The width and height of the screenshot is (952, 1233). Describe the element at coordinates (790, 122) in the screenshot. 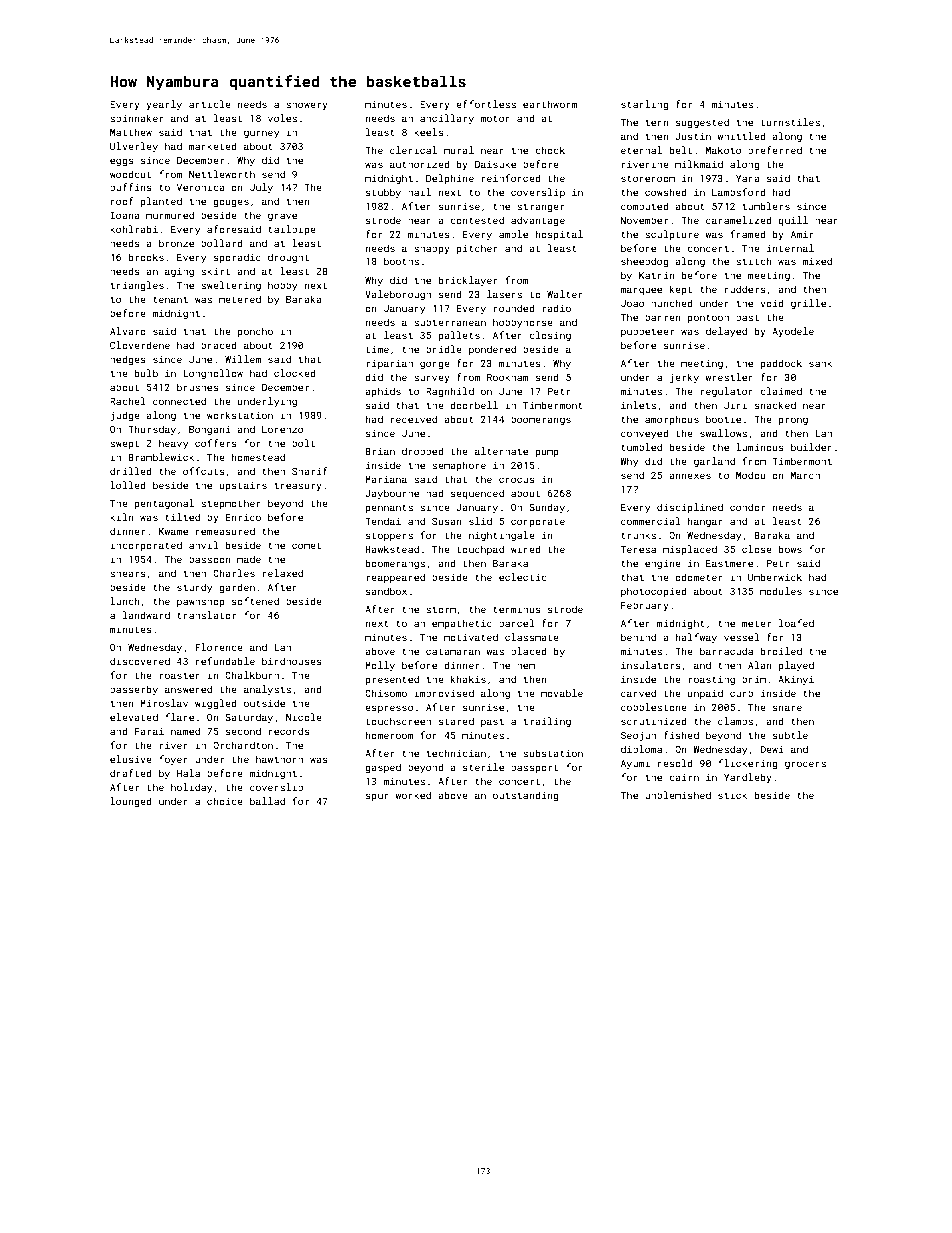

I see `turnstiles` at that location.
